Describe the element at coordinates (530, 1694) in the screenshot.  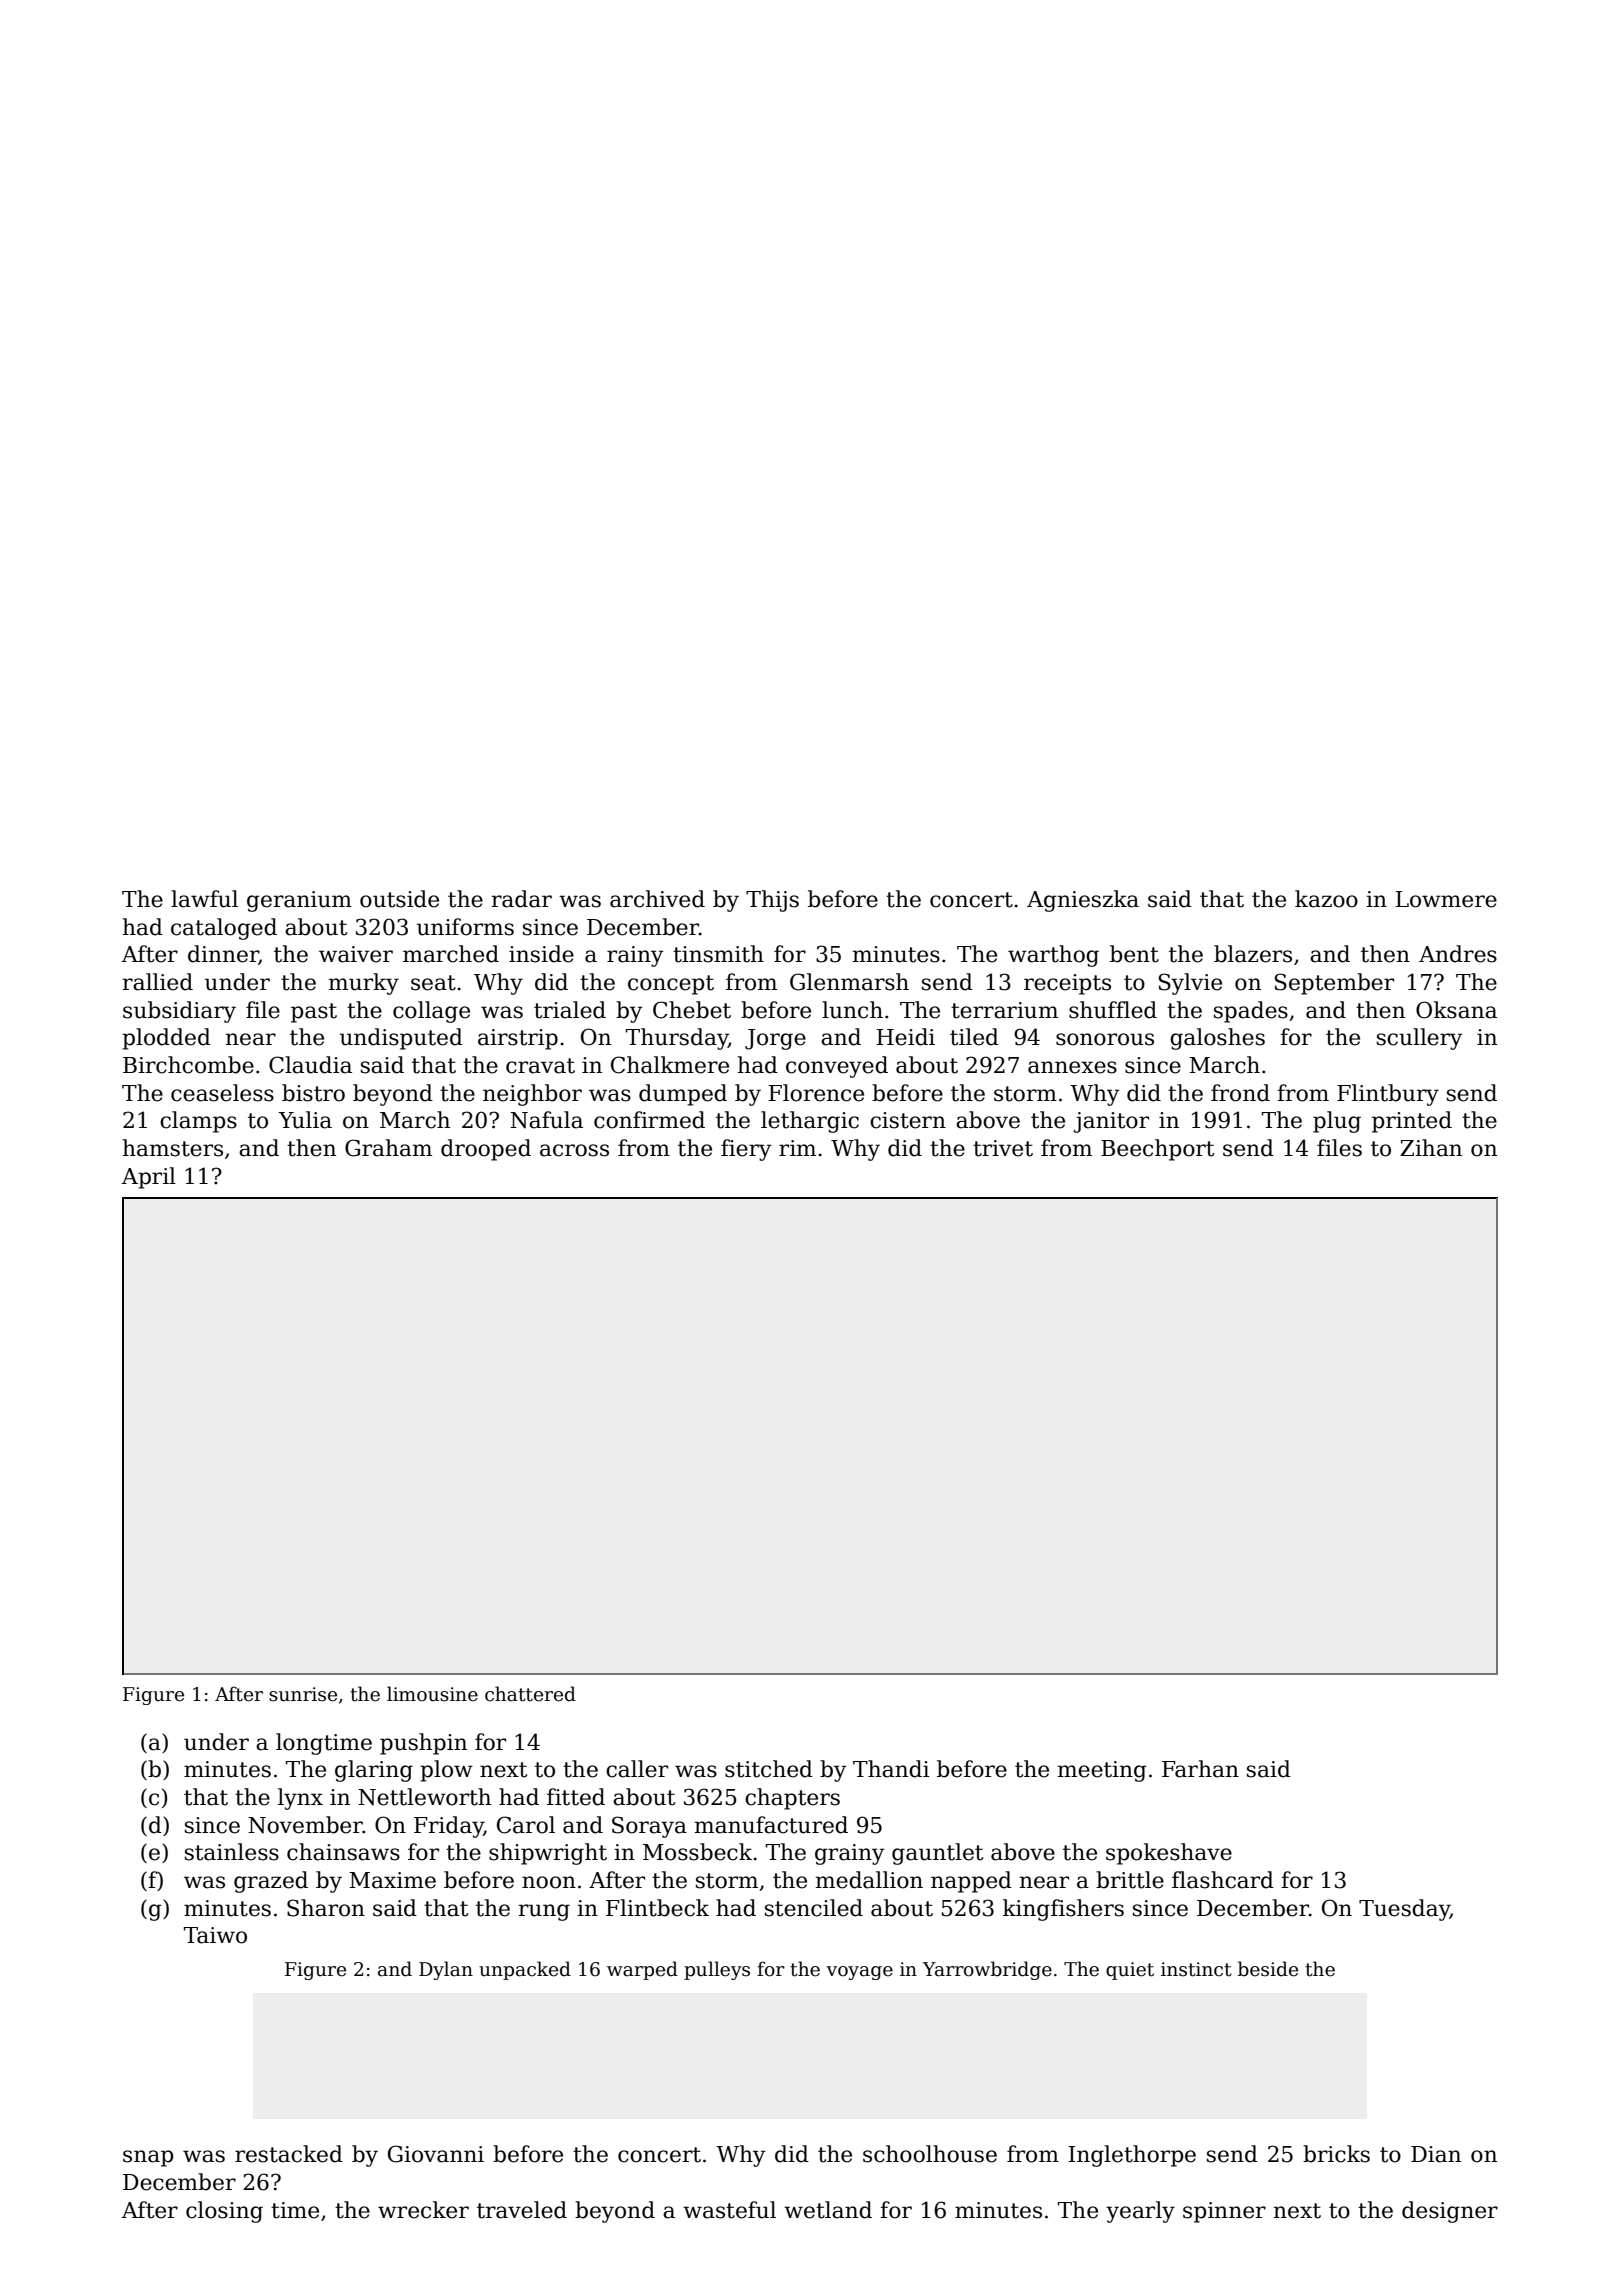
I see `chattered` at that location.
